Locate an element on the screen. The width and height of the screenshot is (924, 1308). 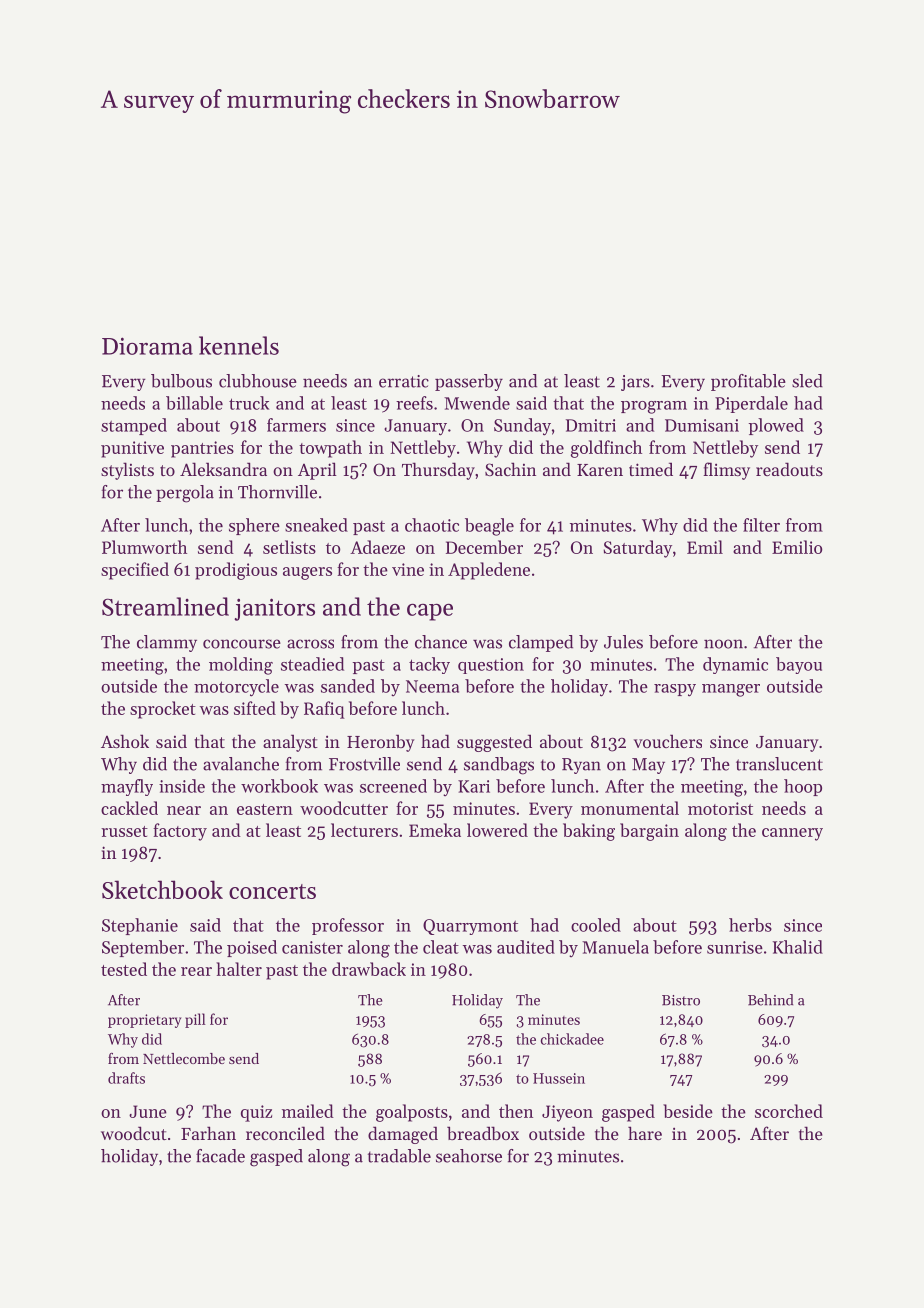
clamped is located at coordinates (541, 643).
